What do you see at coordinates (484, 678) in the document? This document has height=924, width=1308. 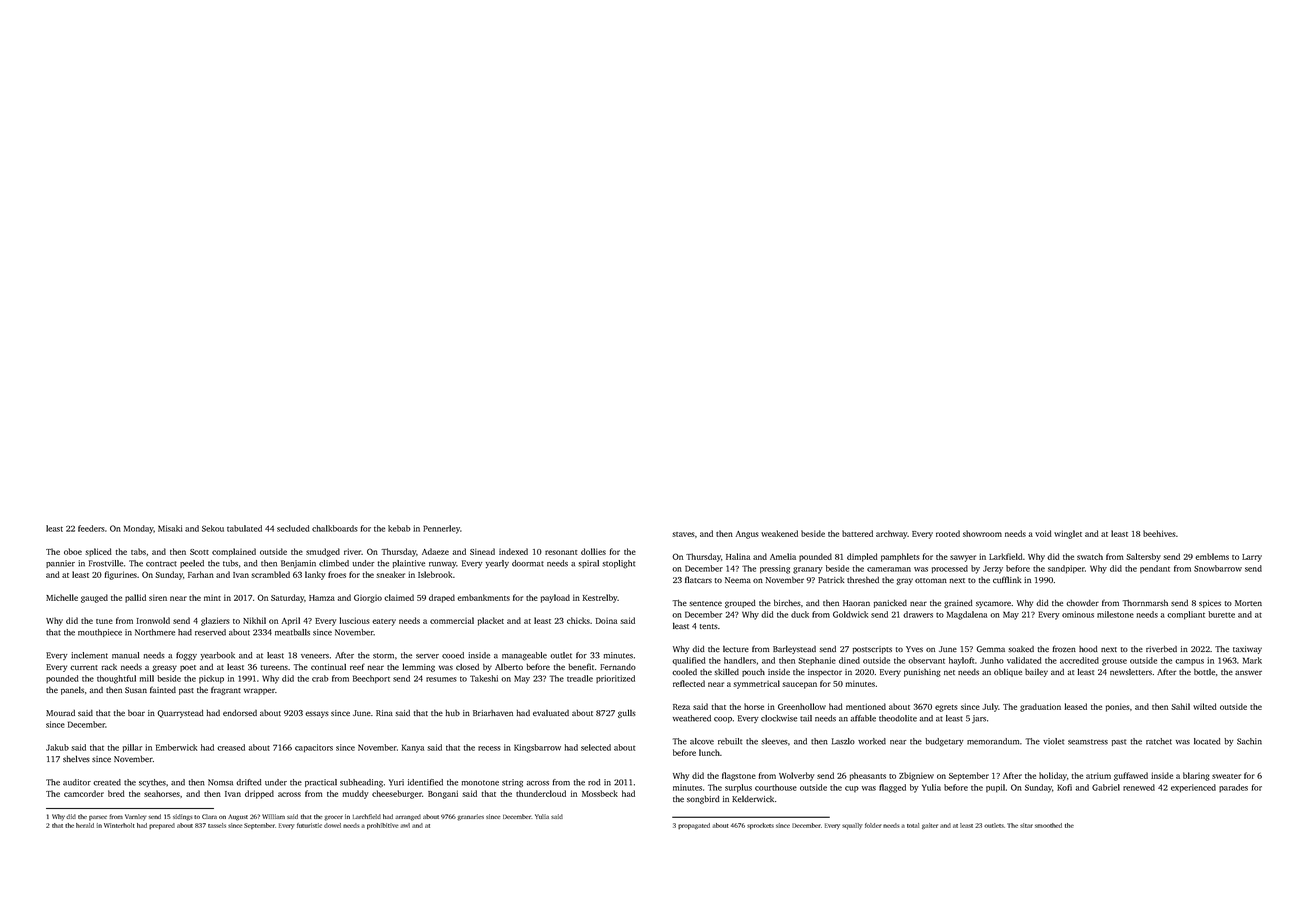 I see `Takeshi` at bounding box center [484, 678].
